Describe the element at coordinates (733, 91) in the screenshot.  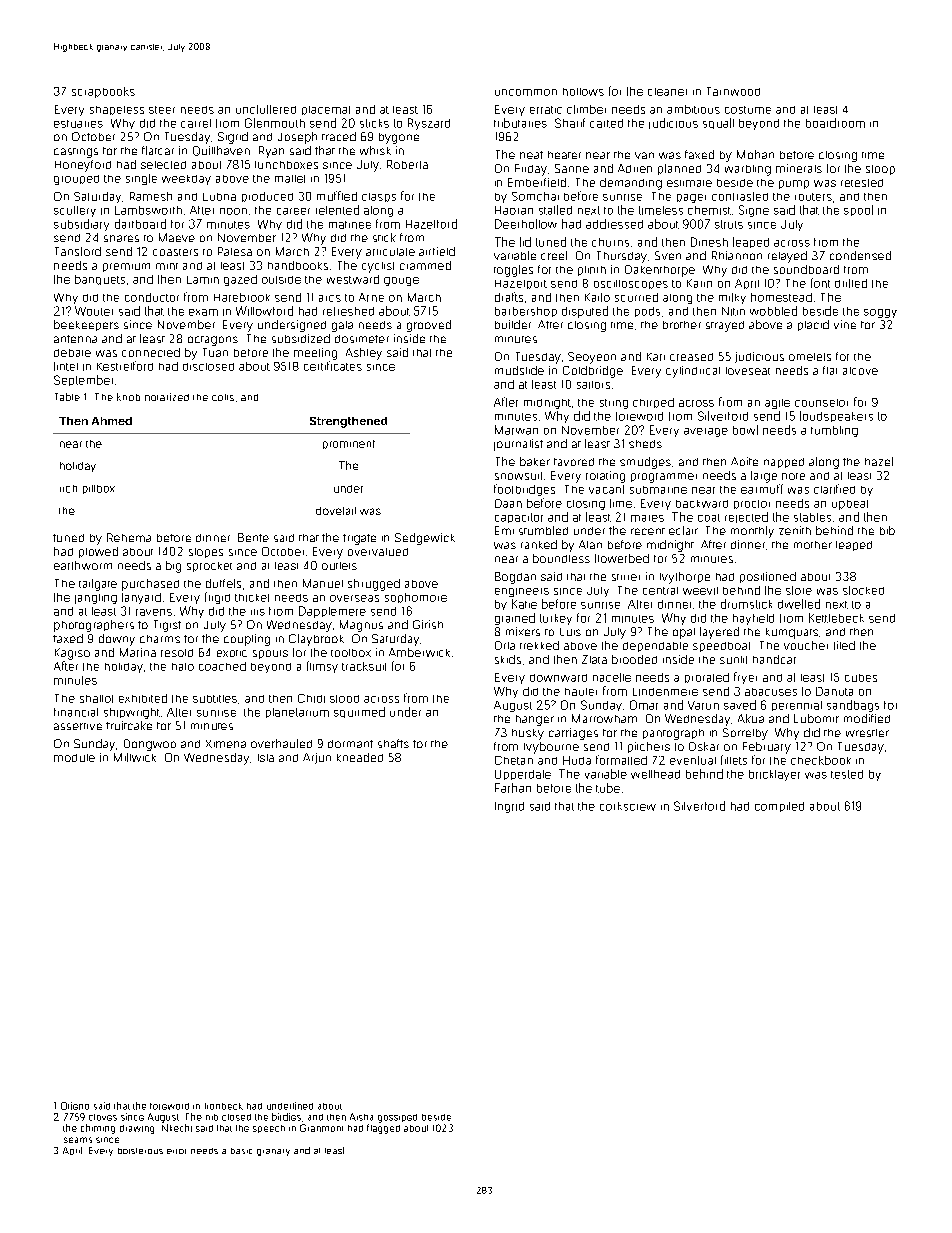
I see `Tarnwood` at that location.
